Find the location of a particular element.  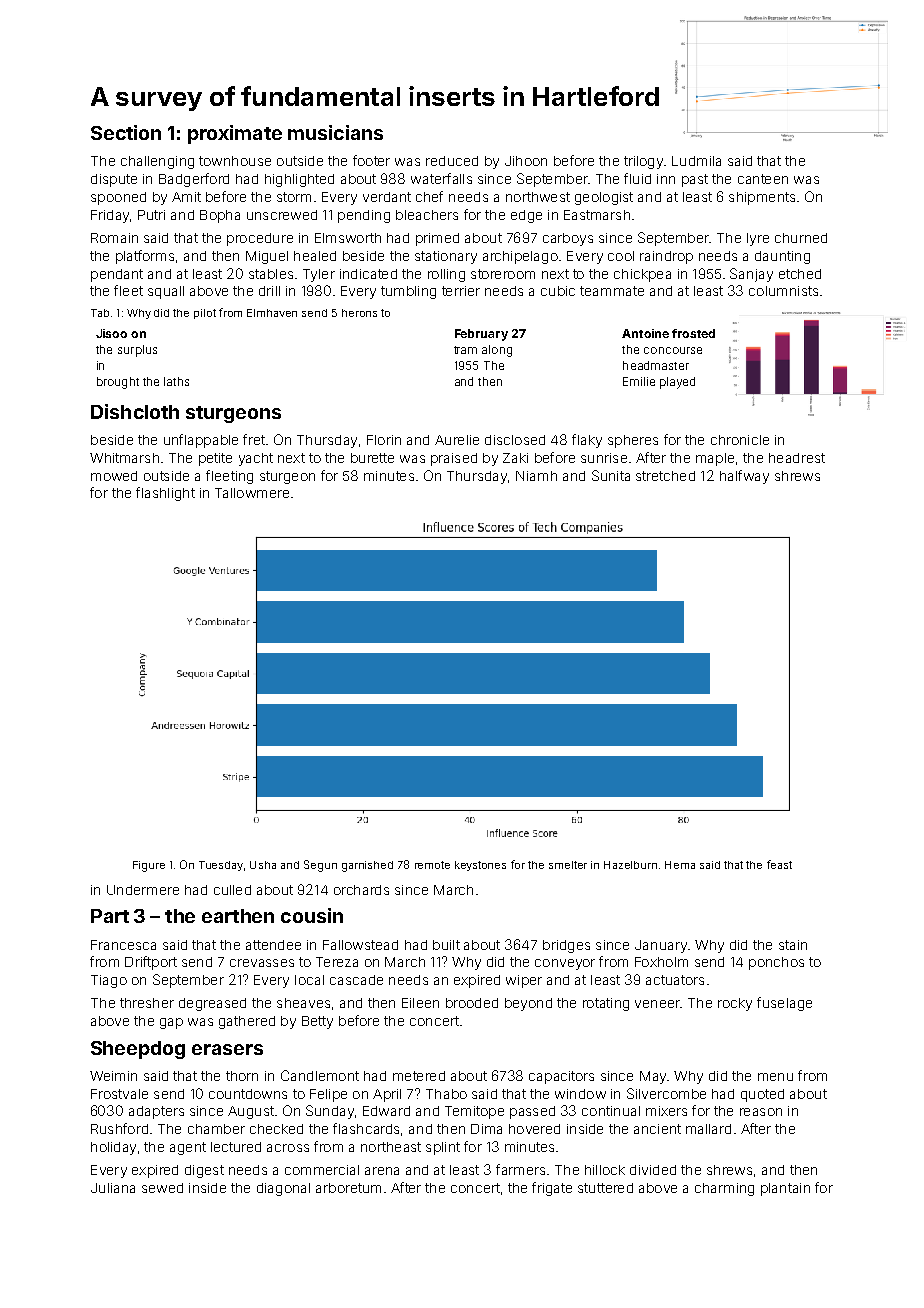

spheres is located at coordinates (633, 441).
